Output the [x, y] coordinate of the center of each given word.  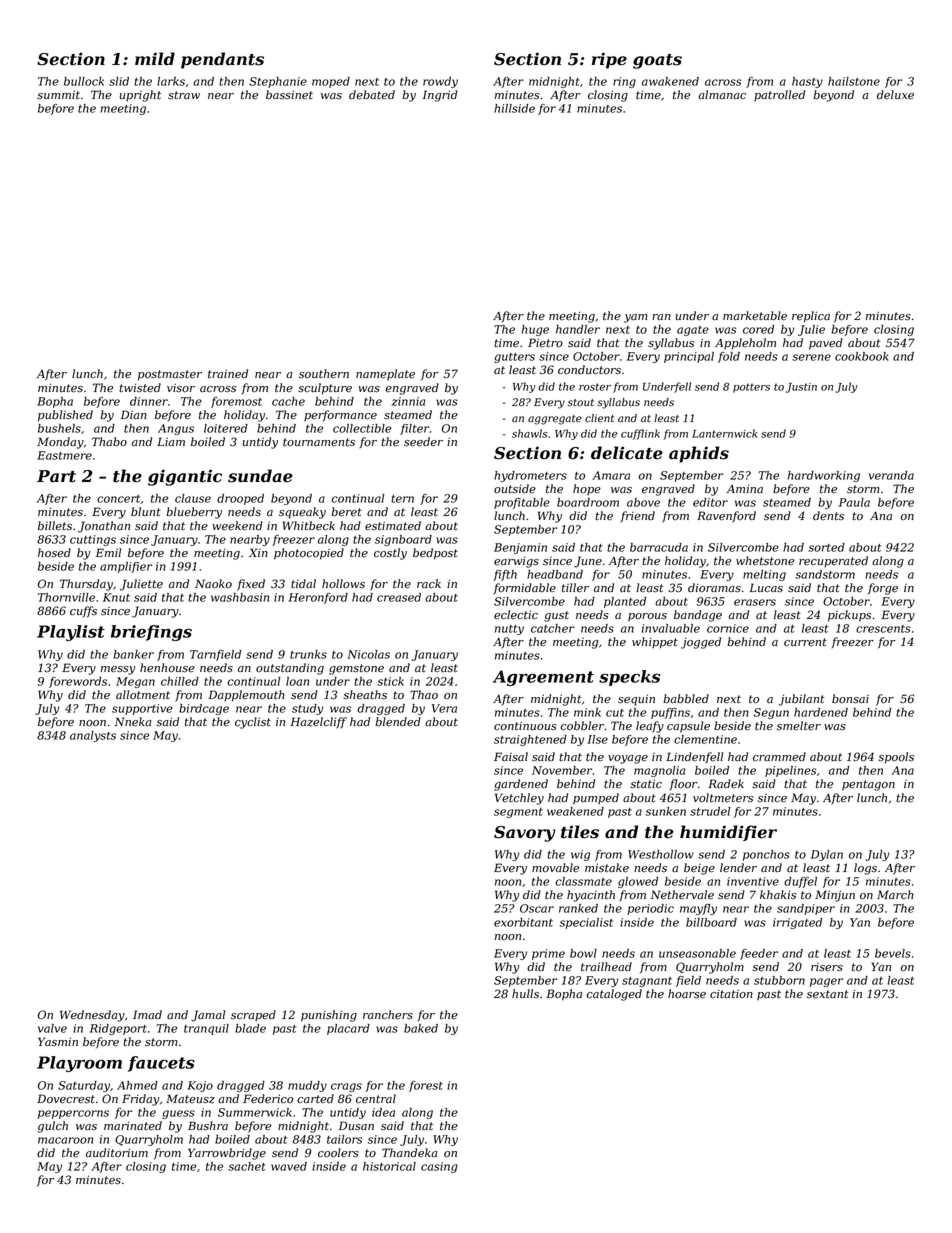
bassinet [289, 95]
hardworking [824, 476]
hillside [514, 108]
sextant [828, 994]
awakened [670, 81]
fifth [505, 575]
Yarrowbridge [227, 1154]
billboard [711, 922]
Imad [147, 1015]
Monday [60, 443]
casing [439, 1167]
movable [555, 868]
